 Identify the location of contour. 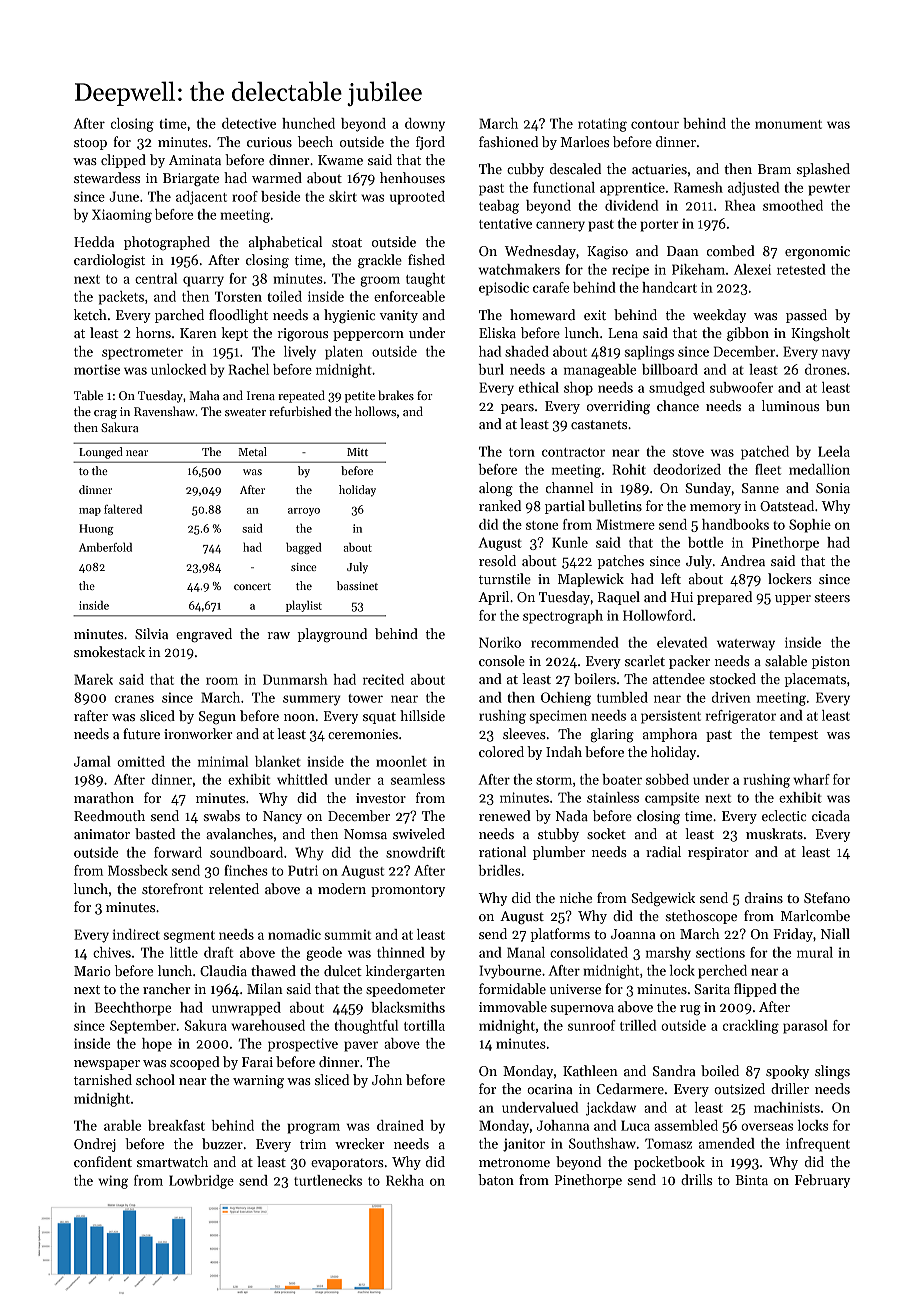
(655, 124).
